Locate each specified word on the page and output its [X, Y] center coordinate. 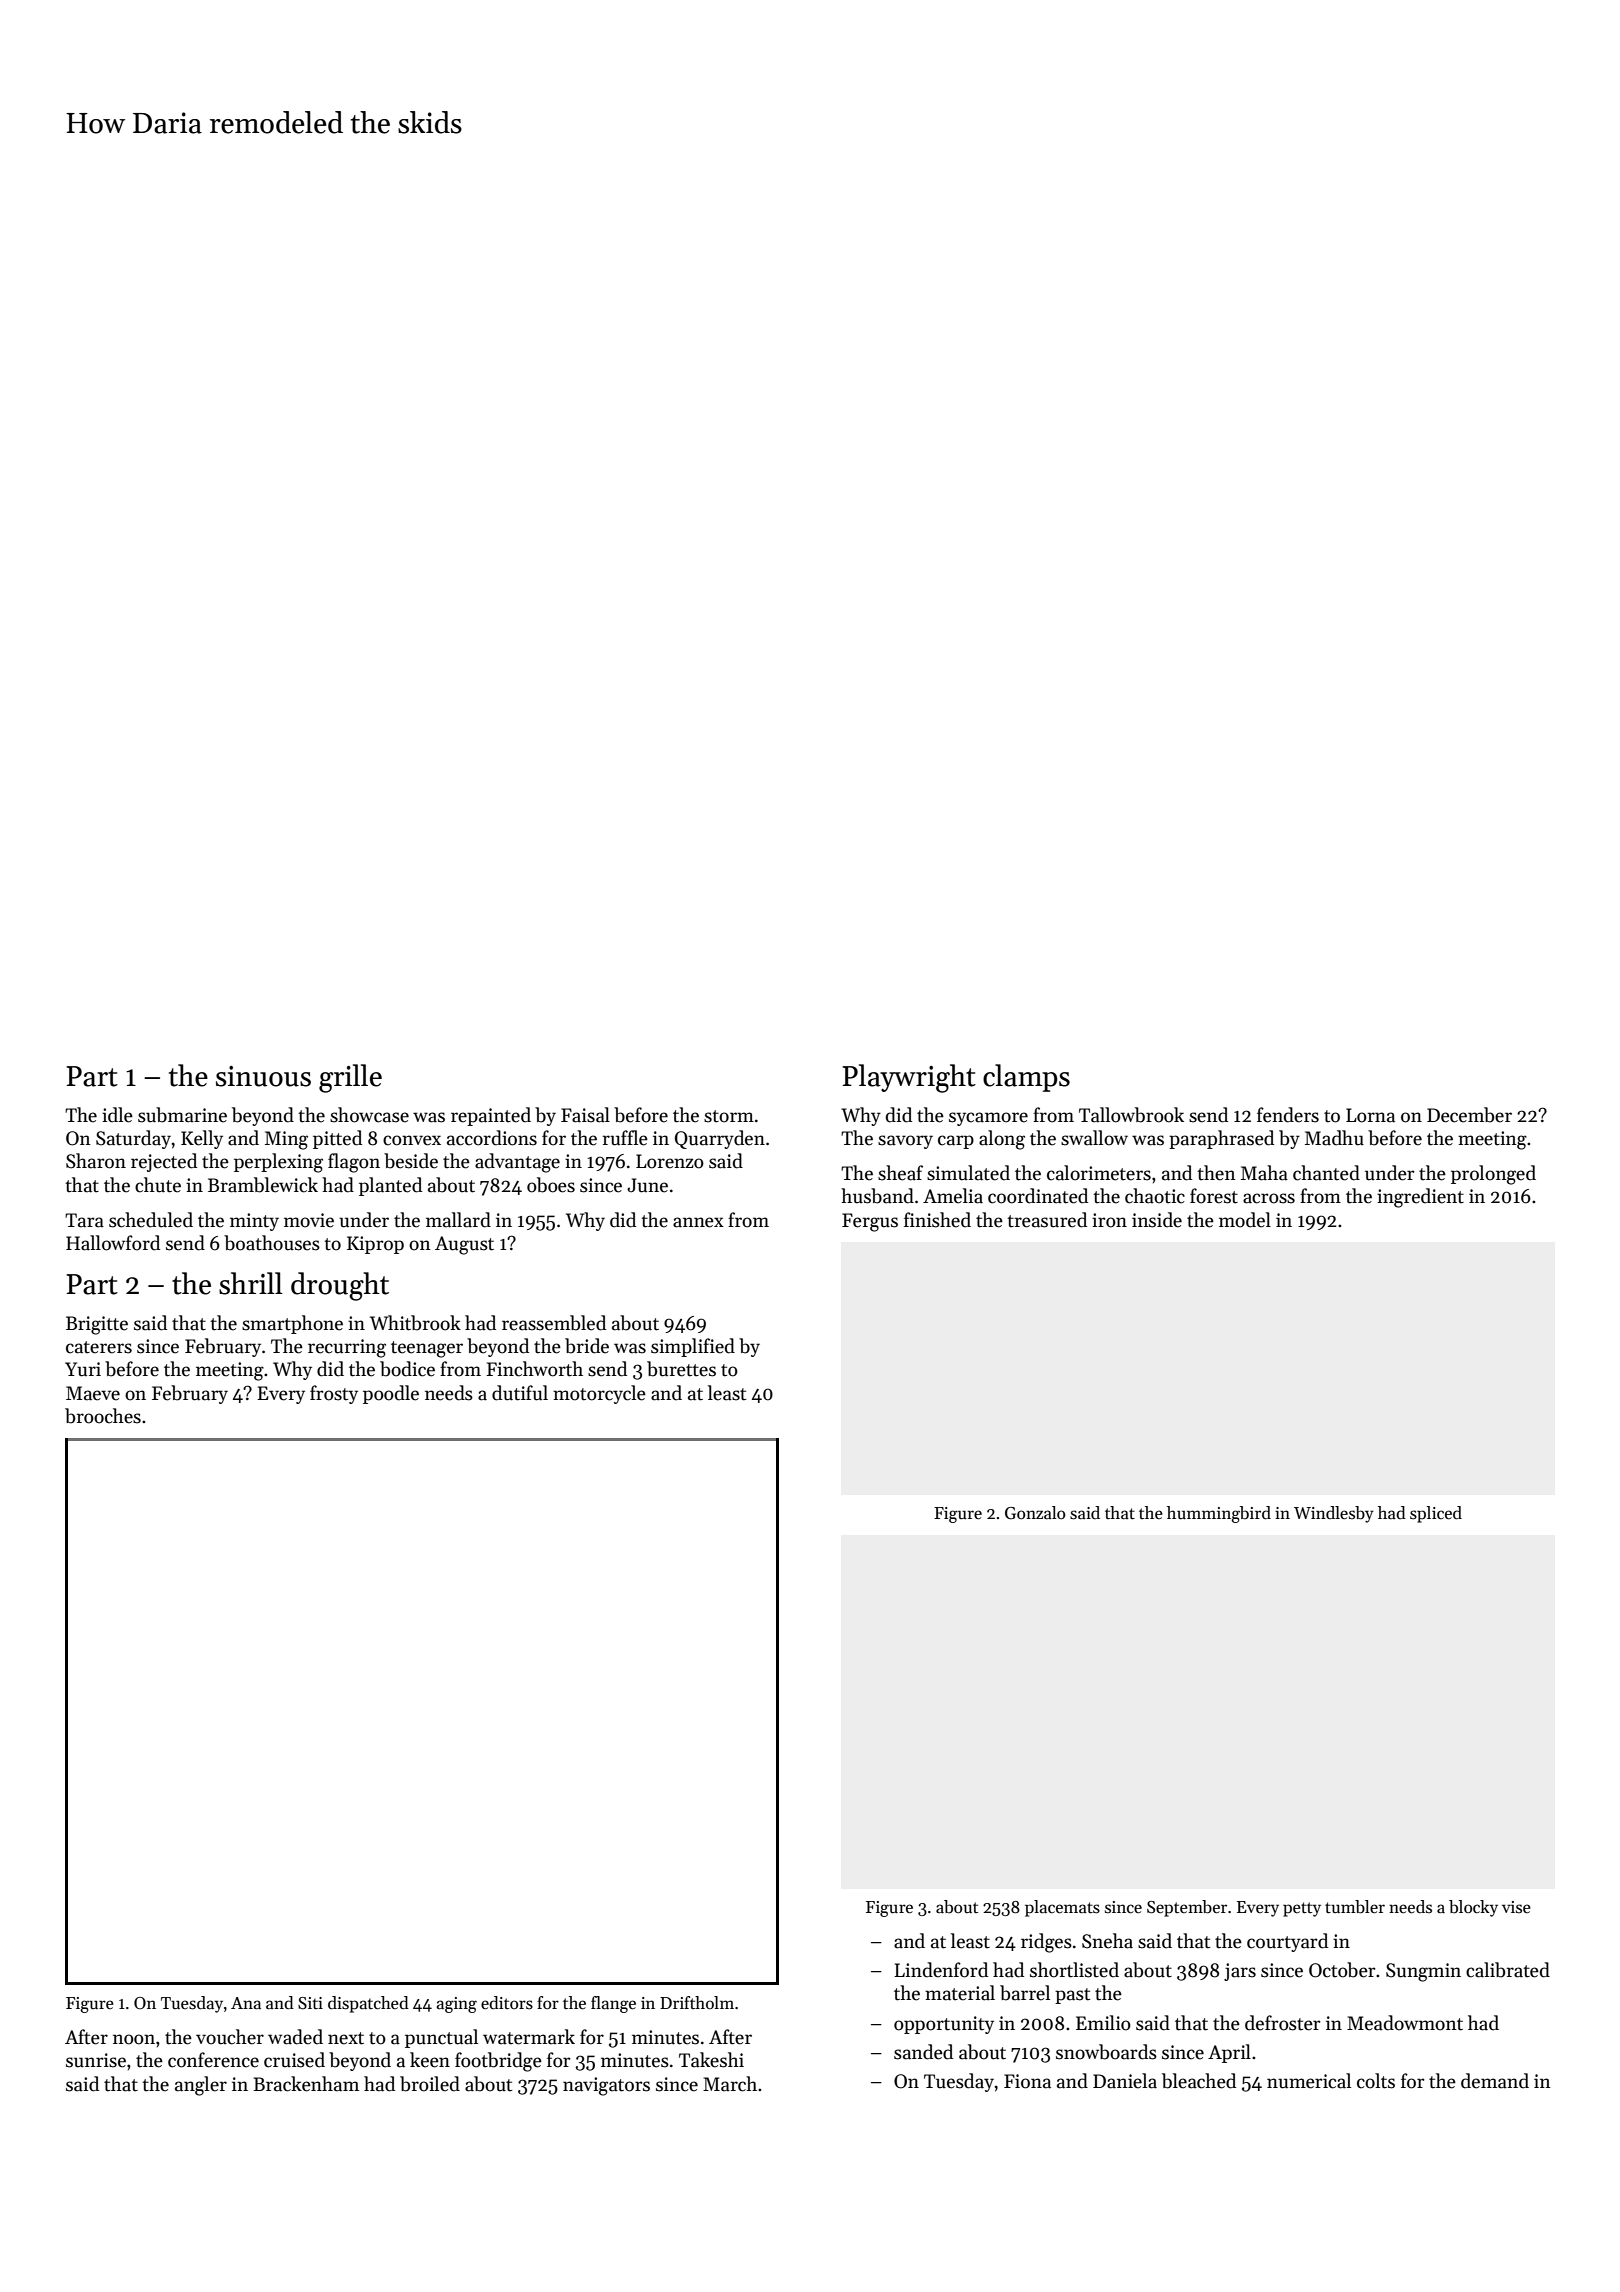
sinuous [263, 1076]
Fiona [1027, 2081]
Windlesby [1334, 1514]
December [1469, 1115]
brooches [103, 1416]
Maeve [93, 1393]
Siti [310, 2003]
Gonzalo [1035, 1513]
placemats [1062, 1908]
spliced [1436, 1514]
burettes [681, 1369]
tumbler [1355, 1907]
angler [201, 2086]
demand [1495, 2081]
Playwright [909, 1078]
